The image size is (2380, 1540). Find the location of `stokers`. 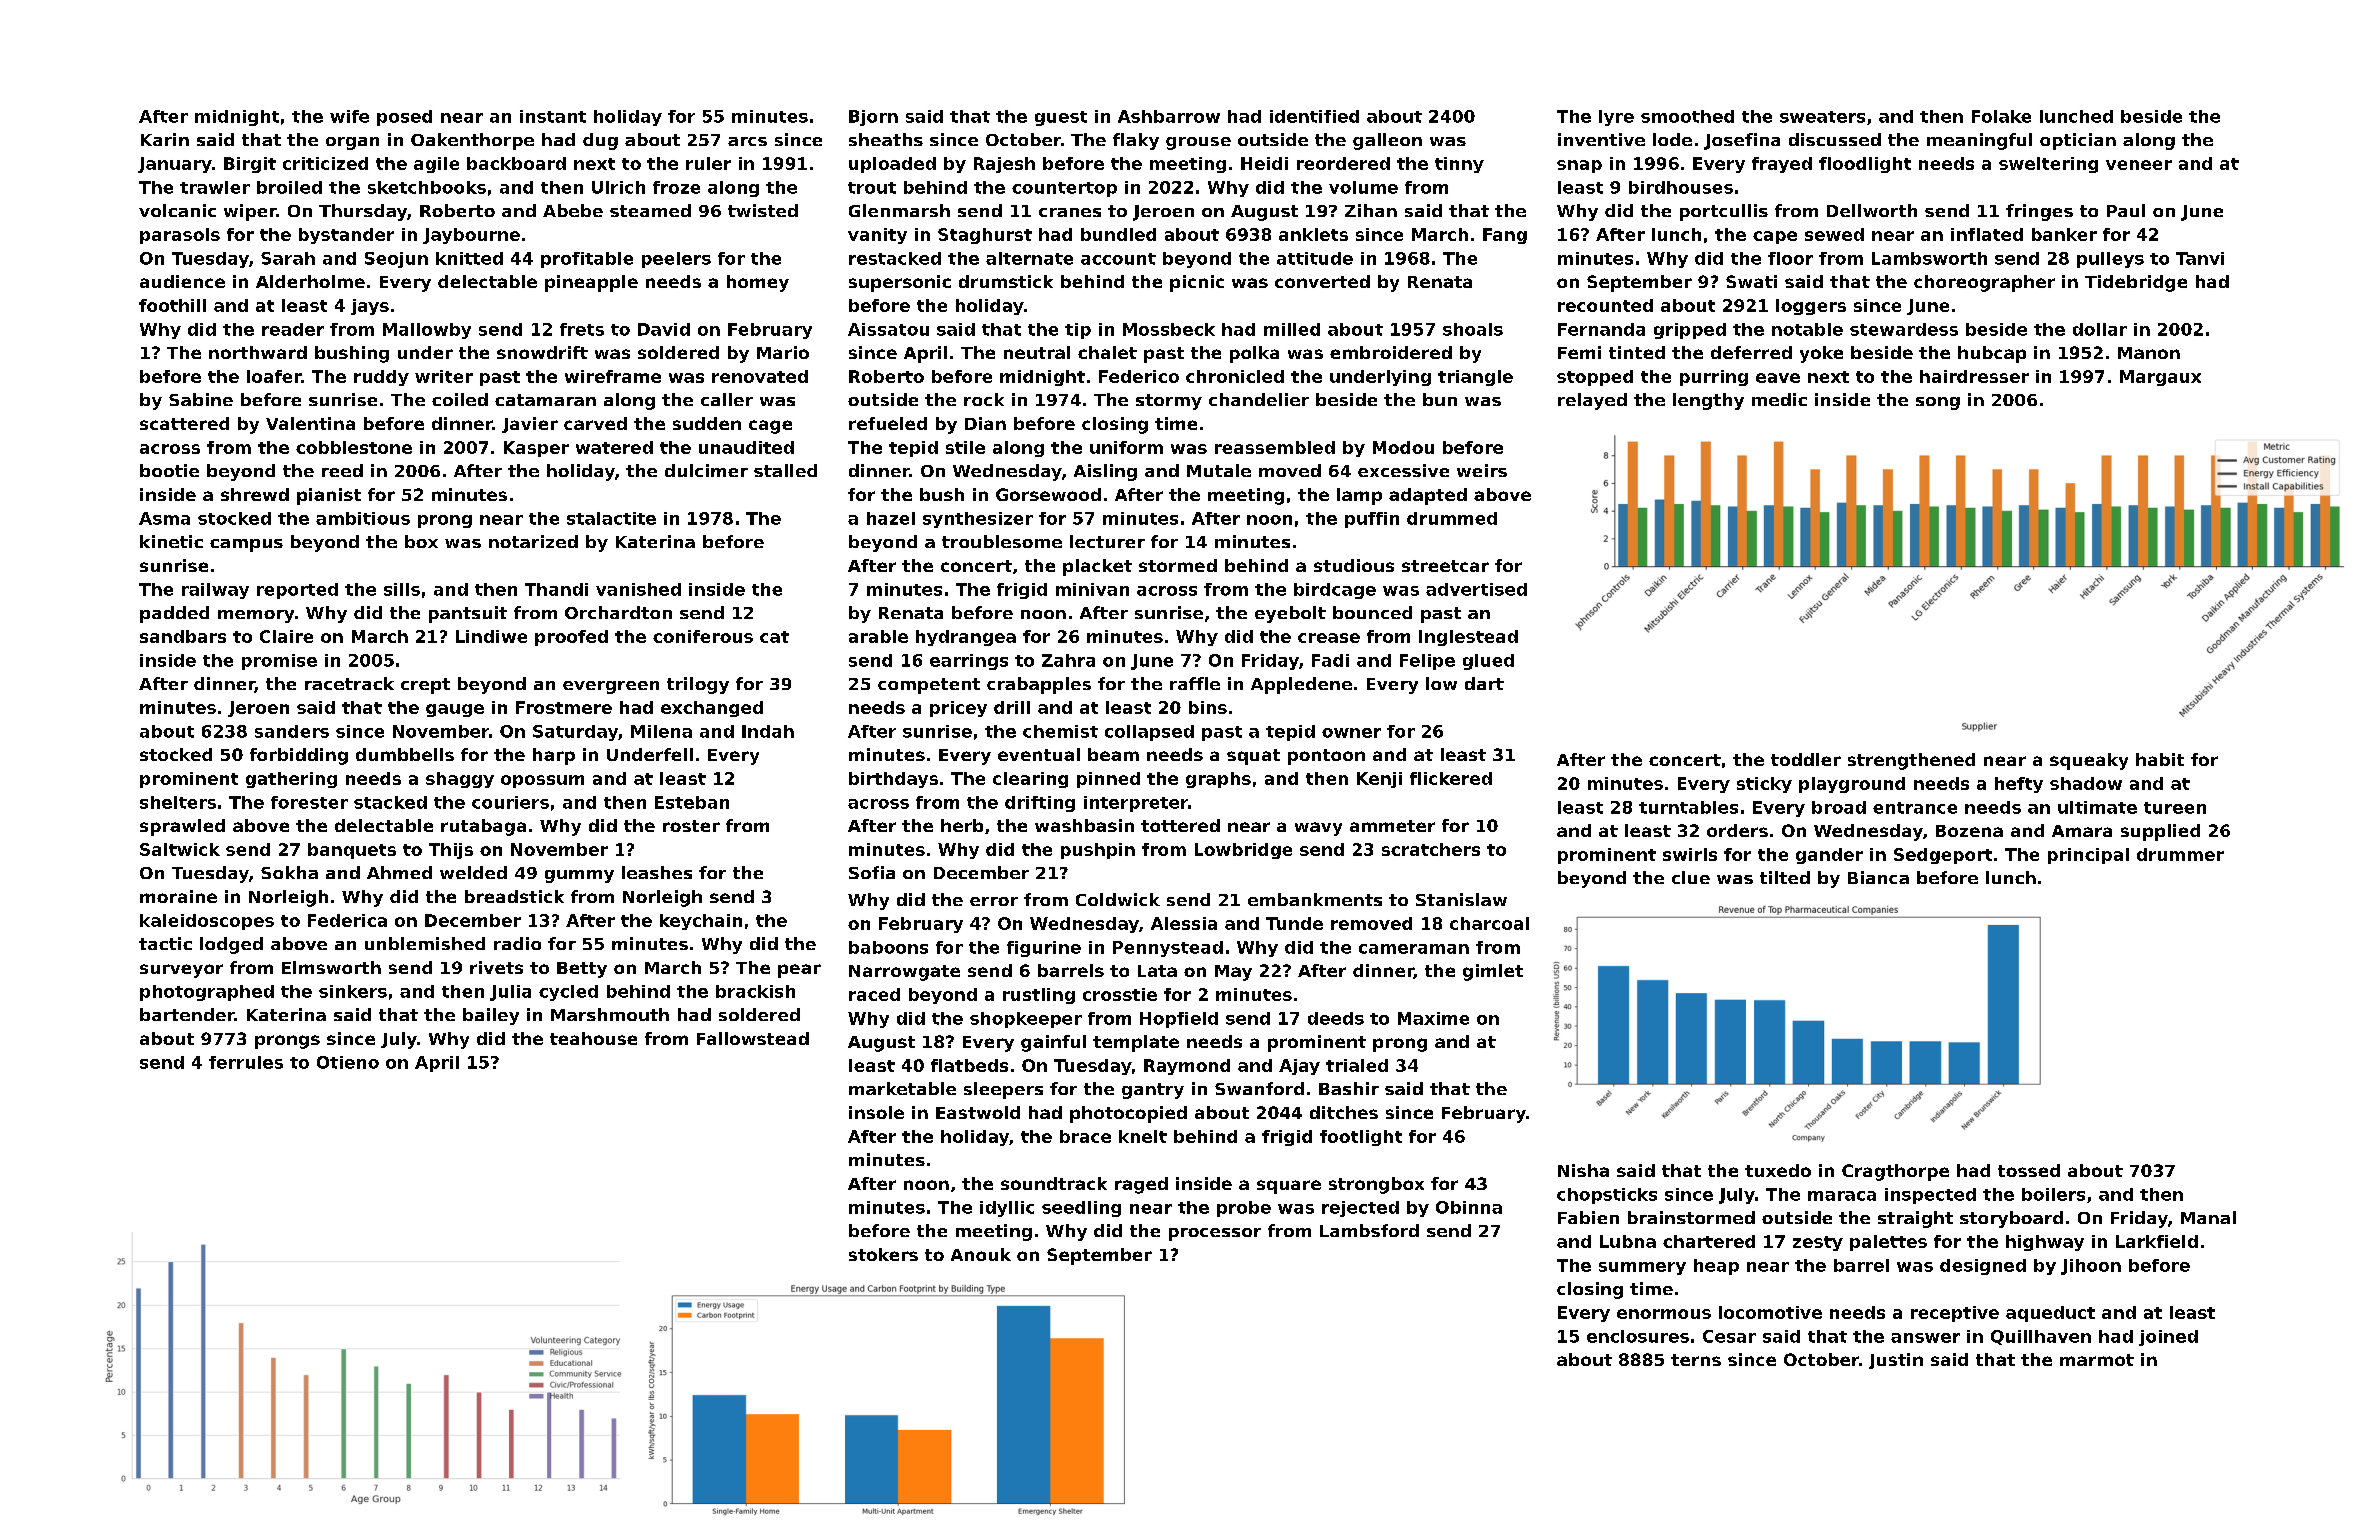

stokers is located at coordinates (883, 1254).
